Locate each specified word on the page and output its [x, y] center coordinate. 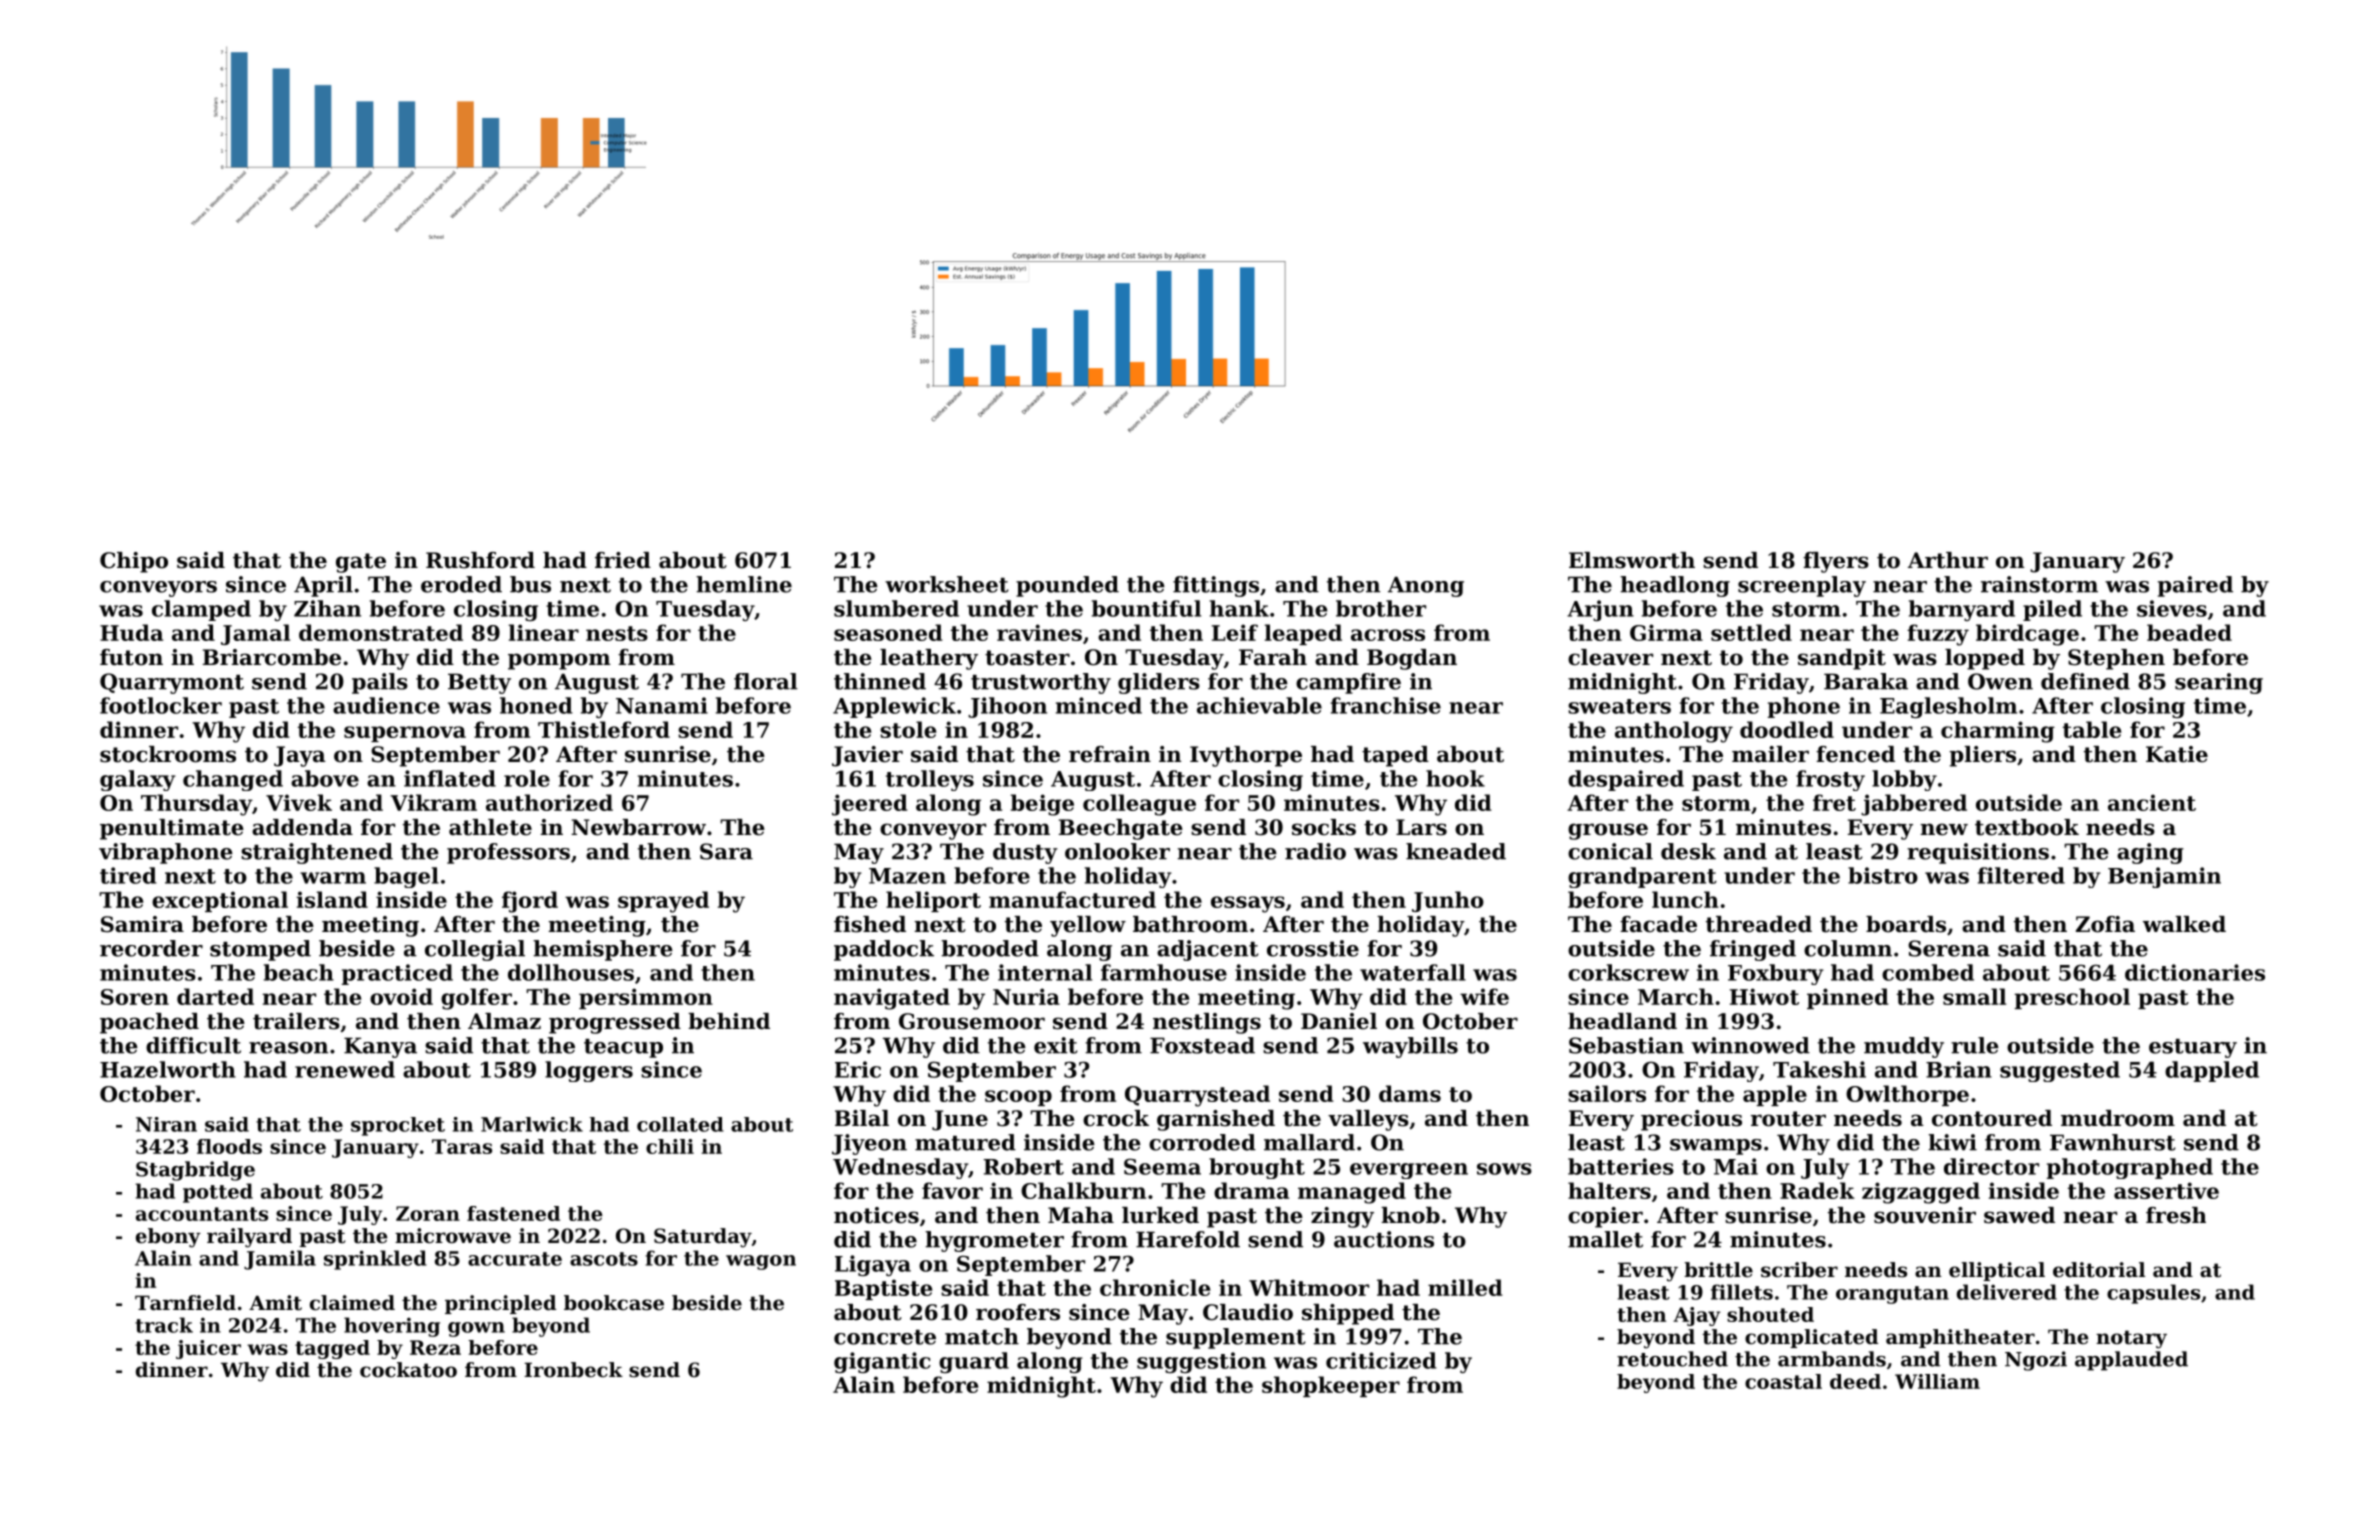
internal [1045, 972]
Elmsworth [1632, 560]
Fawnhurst [2113, 1142]
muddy [1904, 1047]
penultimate [172, 829]
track [164, 1325]
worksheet [947, 584]
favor [952, 1190]
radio [1315, 851]
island [332, 899]
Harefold [1188, 1239]
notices [876, 1215]
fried [623, 560]
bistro [1883, 875]
